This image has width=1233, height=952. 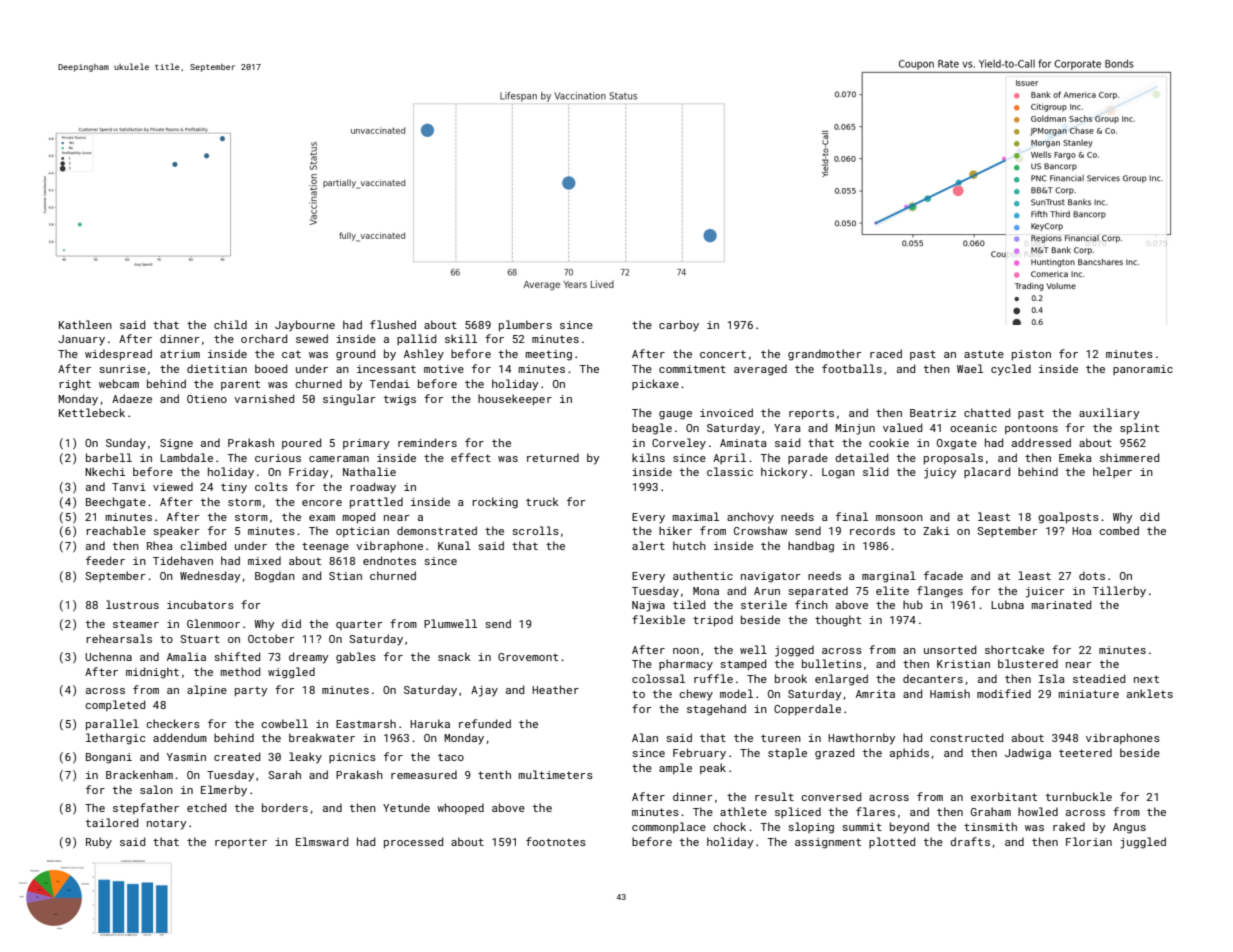 What do you see at coordinates (495, 503) in the image?
I see `rocking` at bounding box center [495, 503].
